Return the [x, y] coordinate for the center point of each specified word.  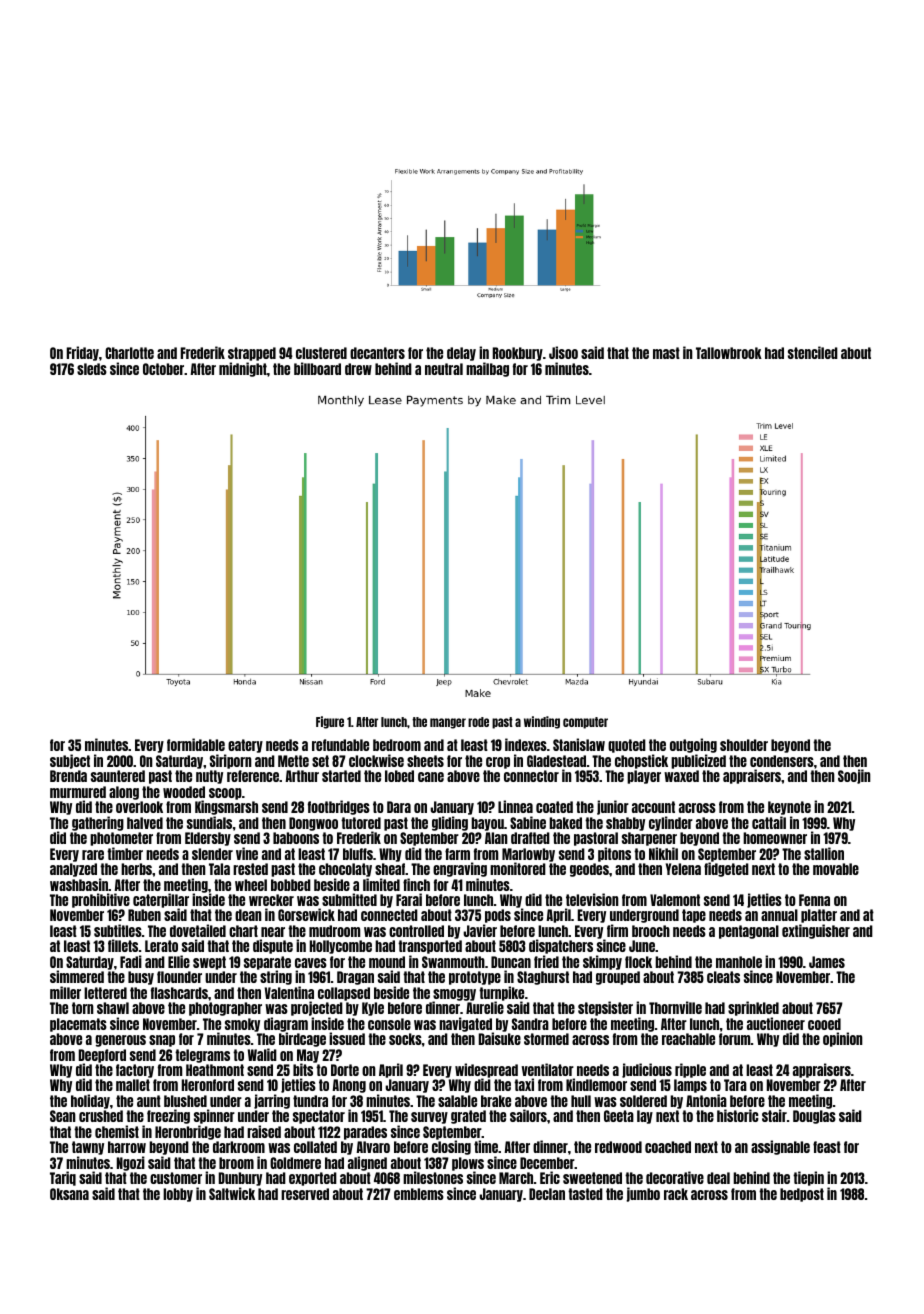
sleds [92, 369]
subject [70, 761]
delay [461, 354]
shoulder [744, 745]
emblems [419, 1194]
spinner [214, 1116]
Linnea [515, 806]
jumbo [643, 1194]
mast [666, 353]
